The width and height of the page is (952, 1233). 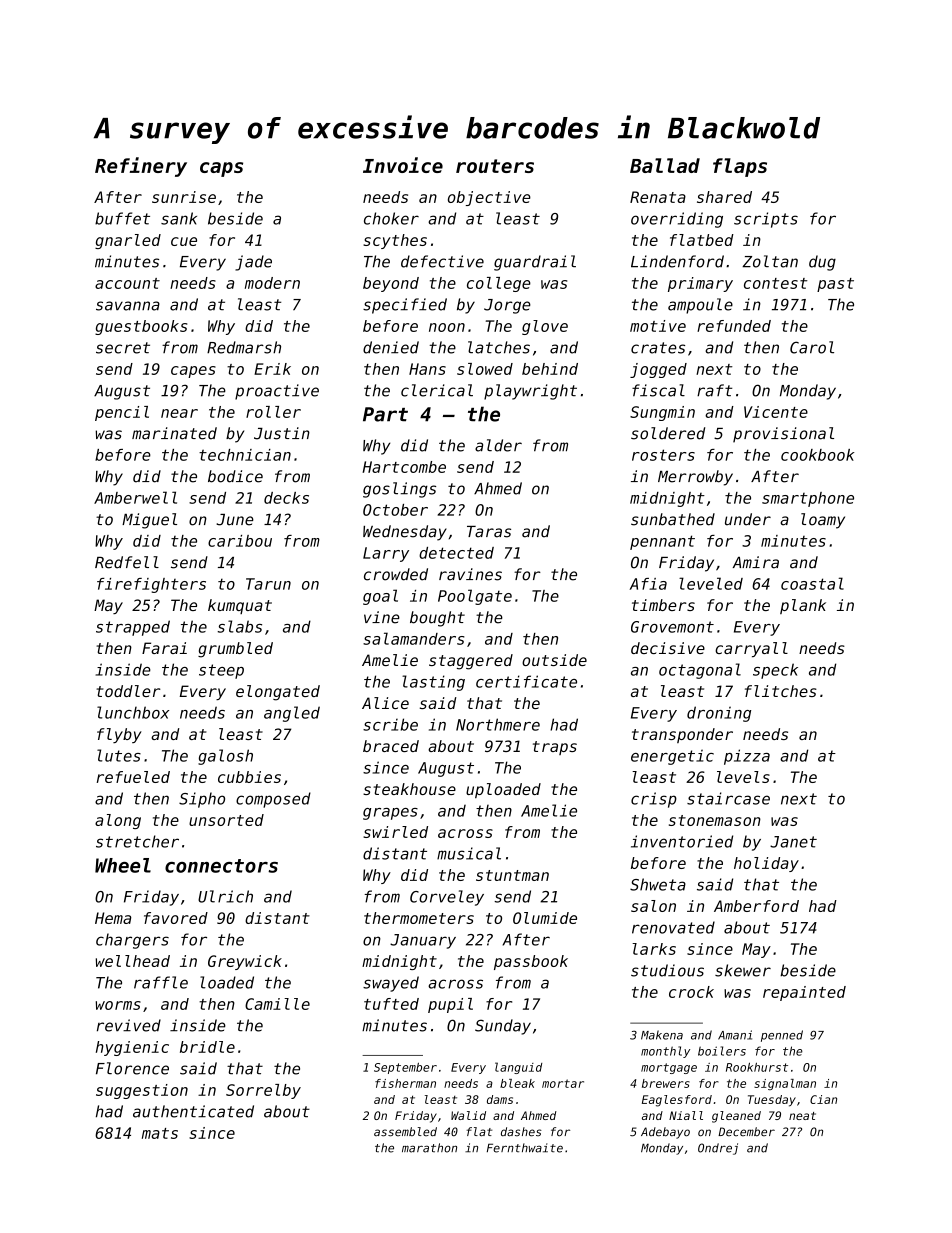 I want to click on Ballad, so click(x=665, y=165).
